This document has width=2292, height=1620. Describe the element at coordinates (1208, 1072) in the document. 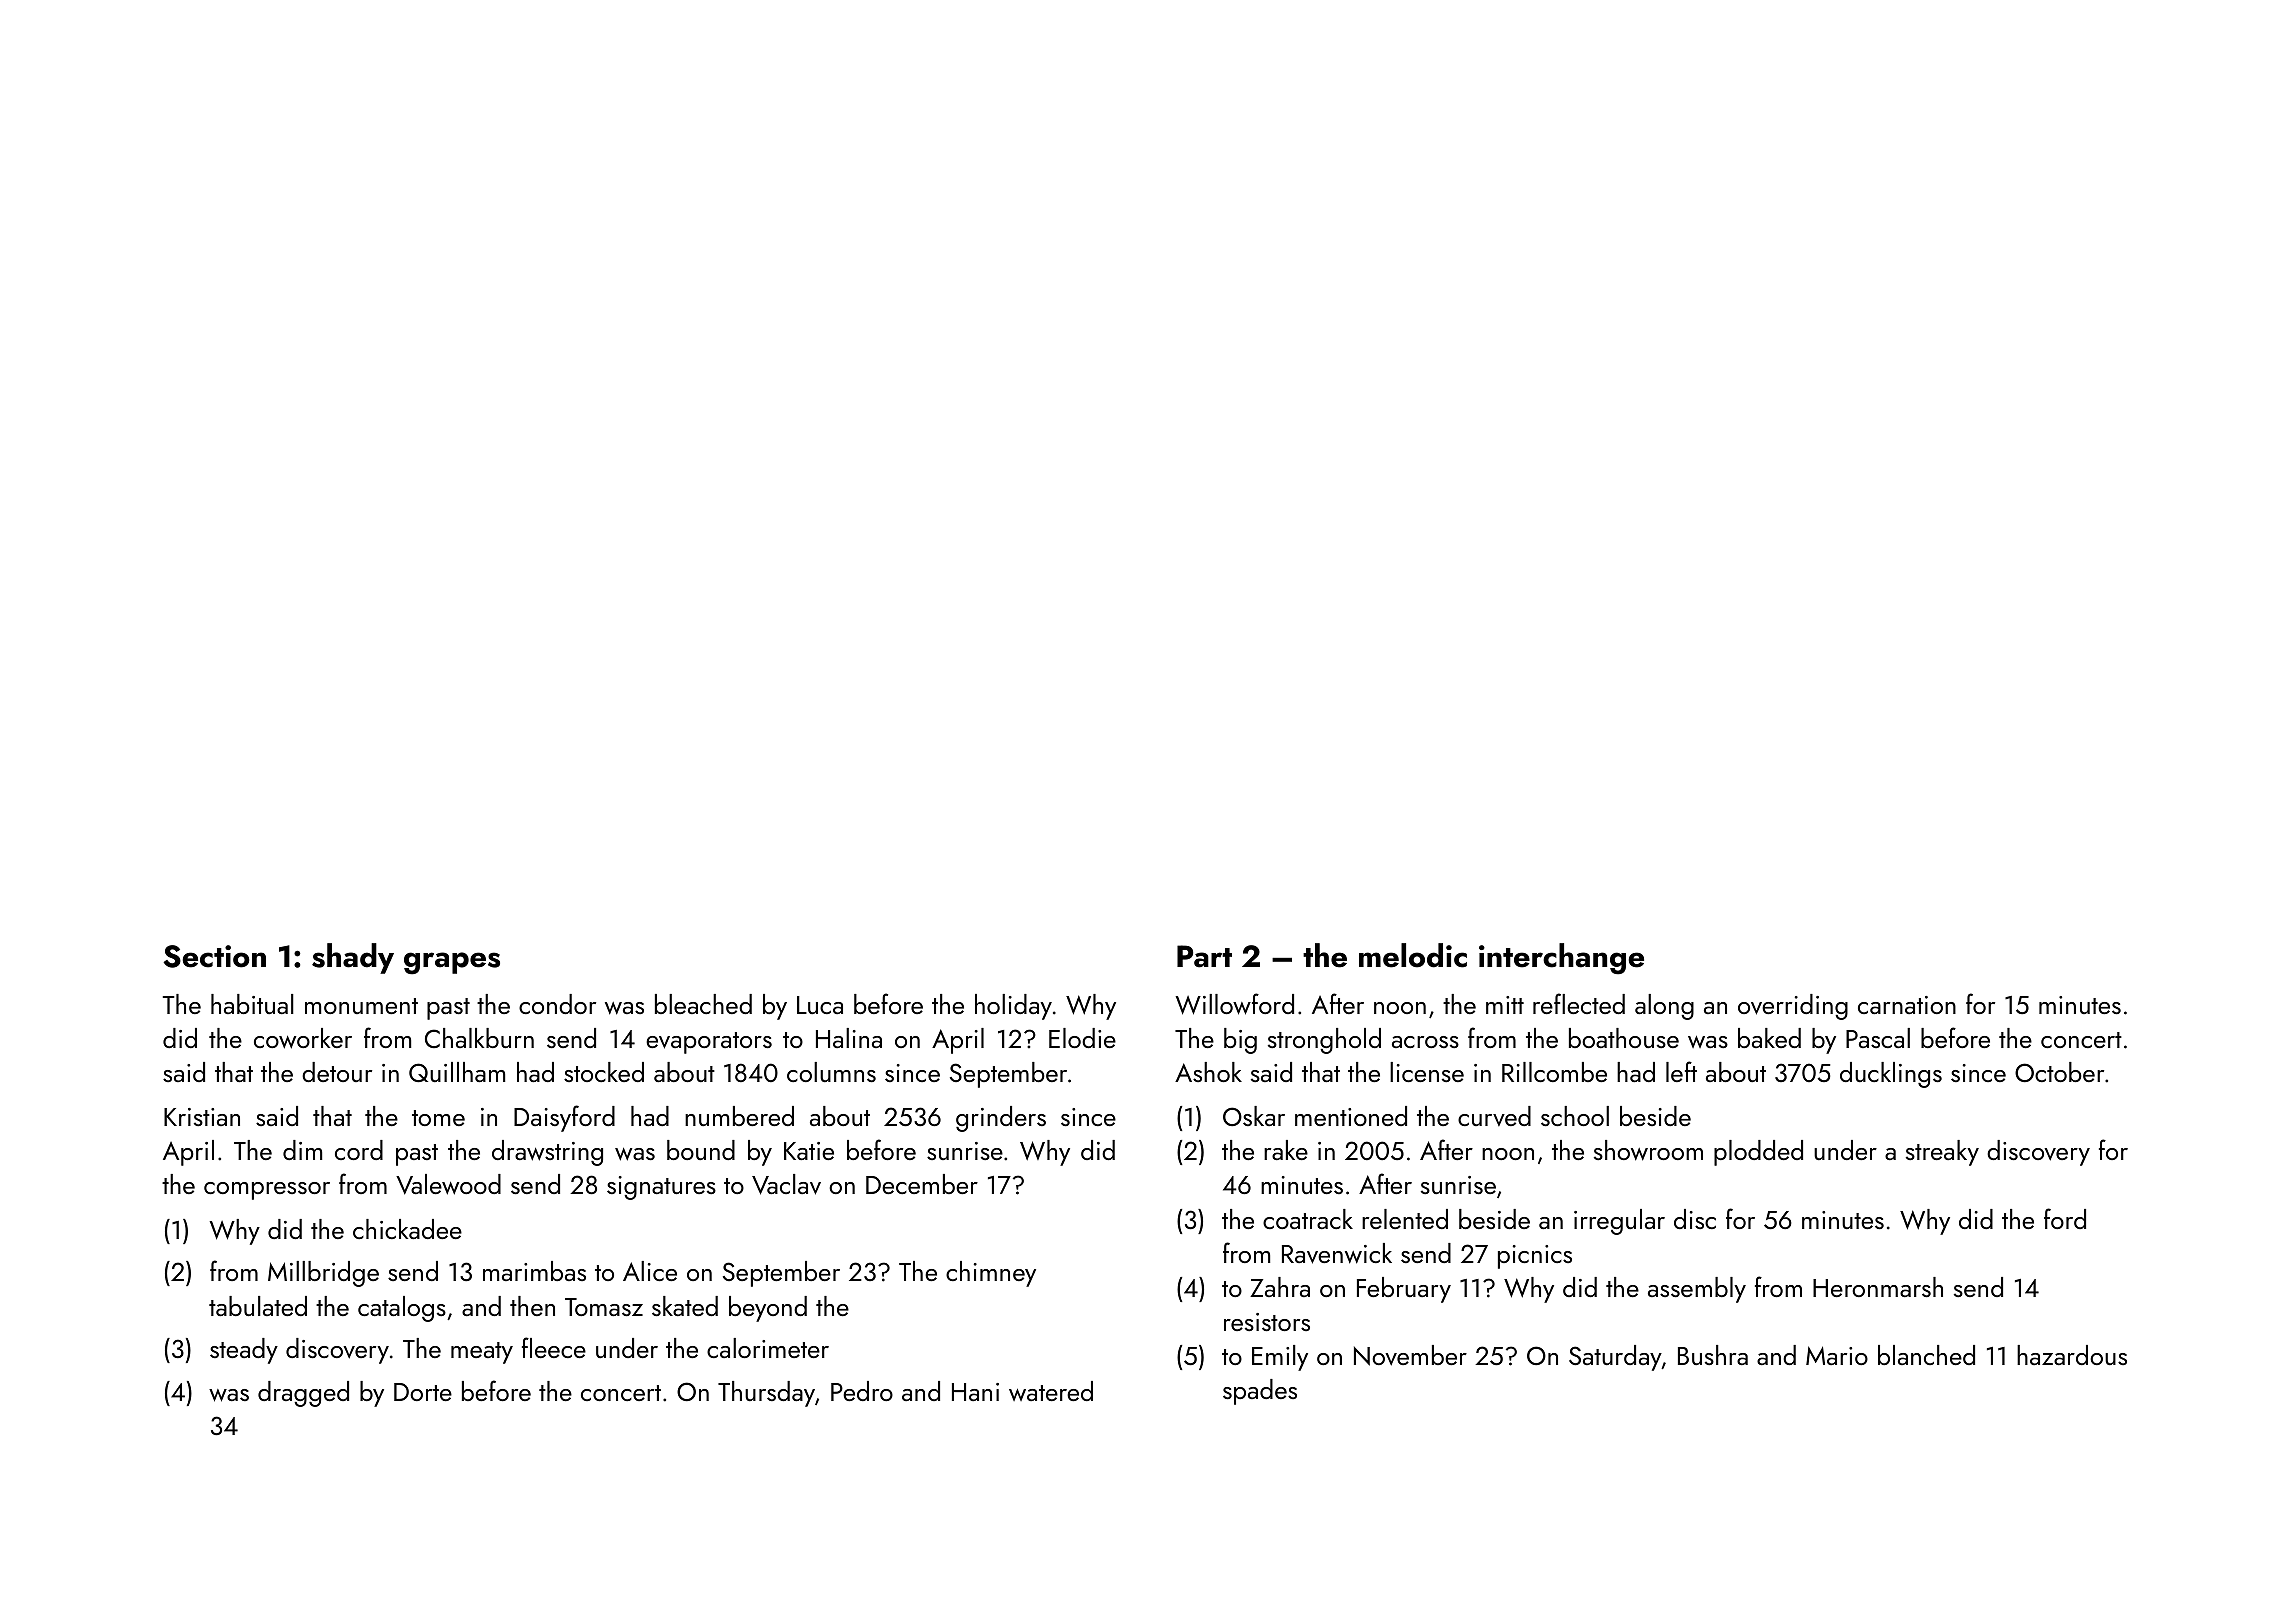

I see `Ashok` at that location.
